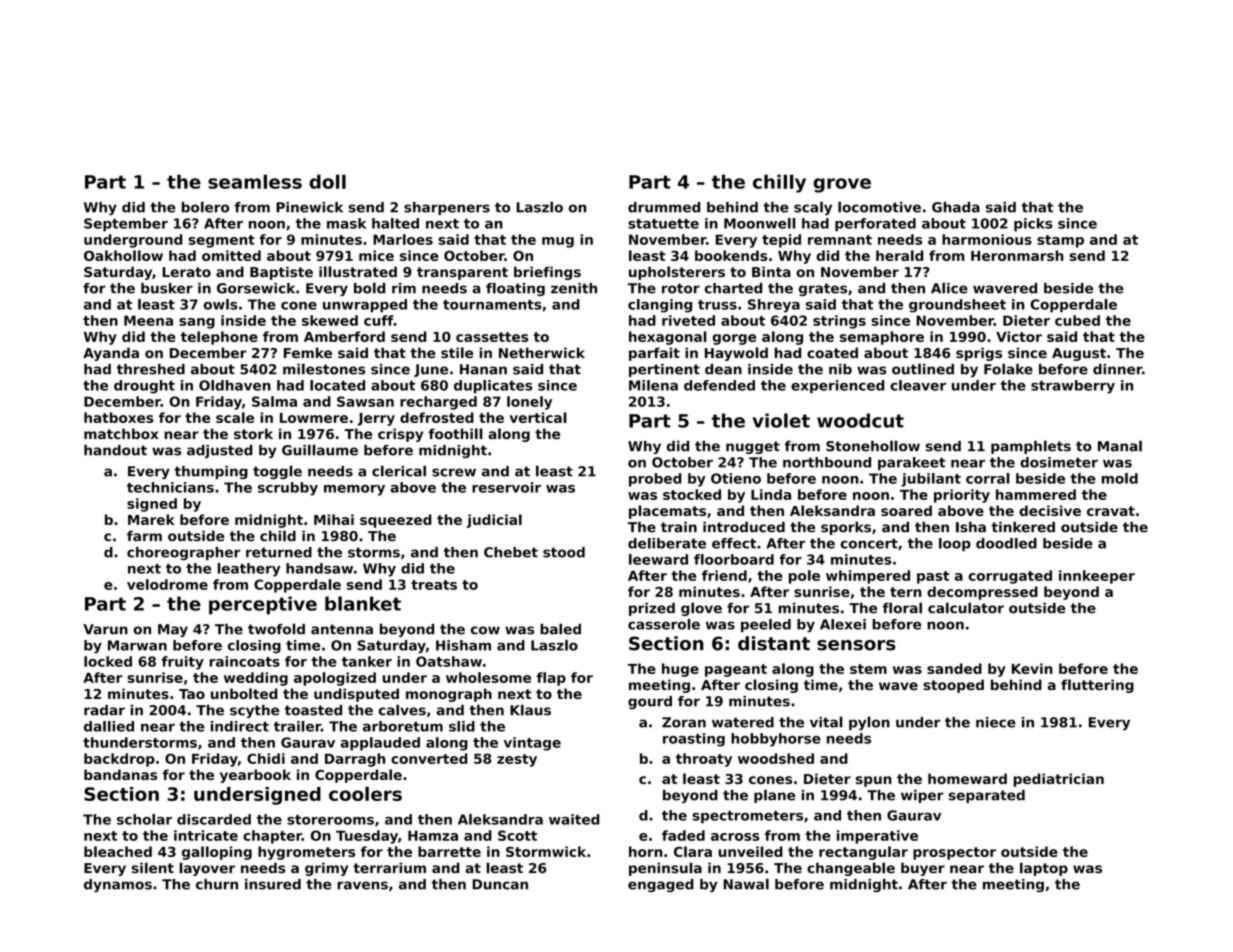  I want to click on floating, so click(515, 289).
